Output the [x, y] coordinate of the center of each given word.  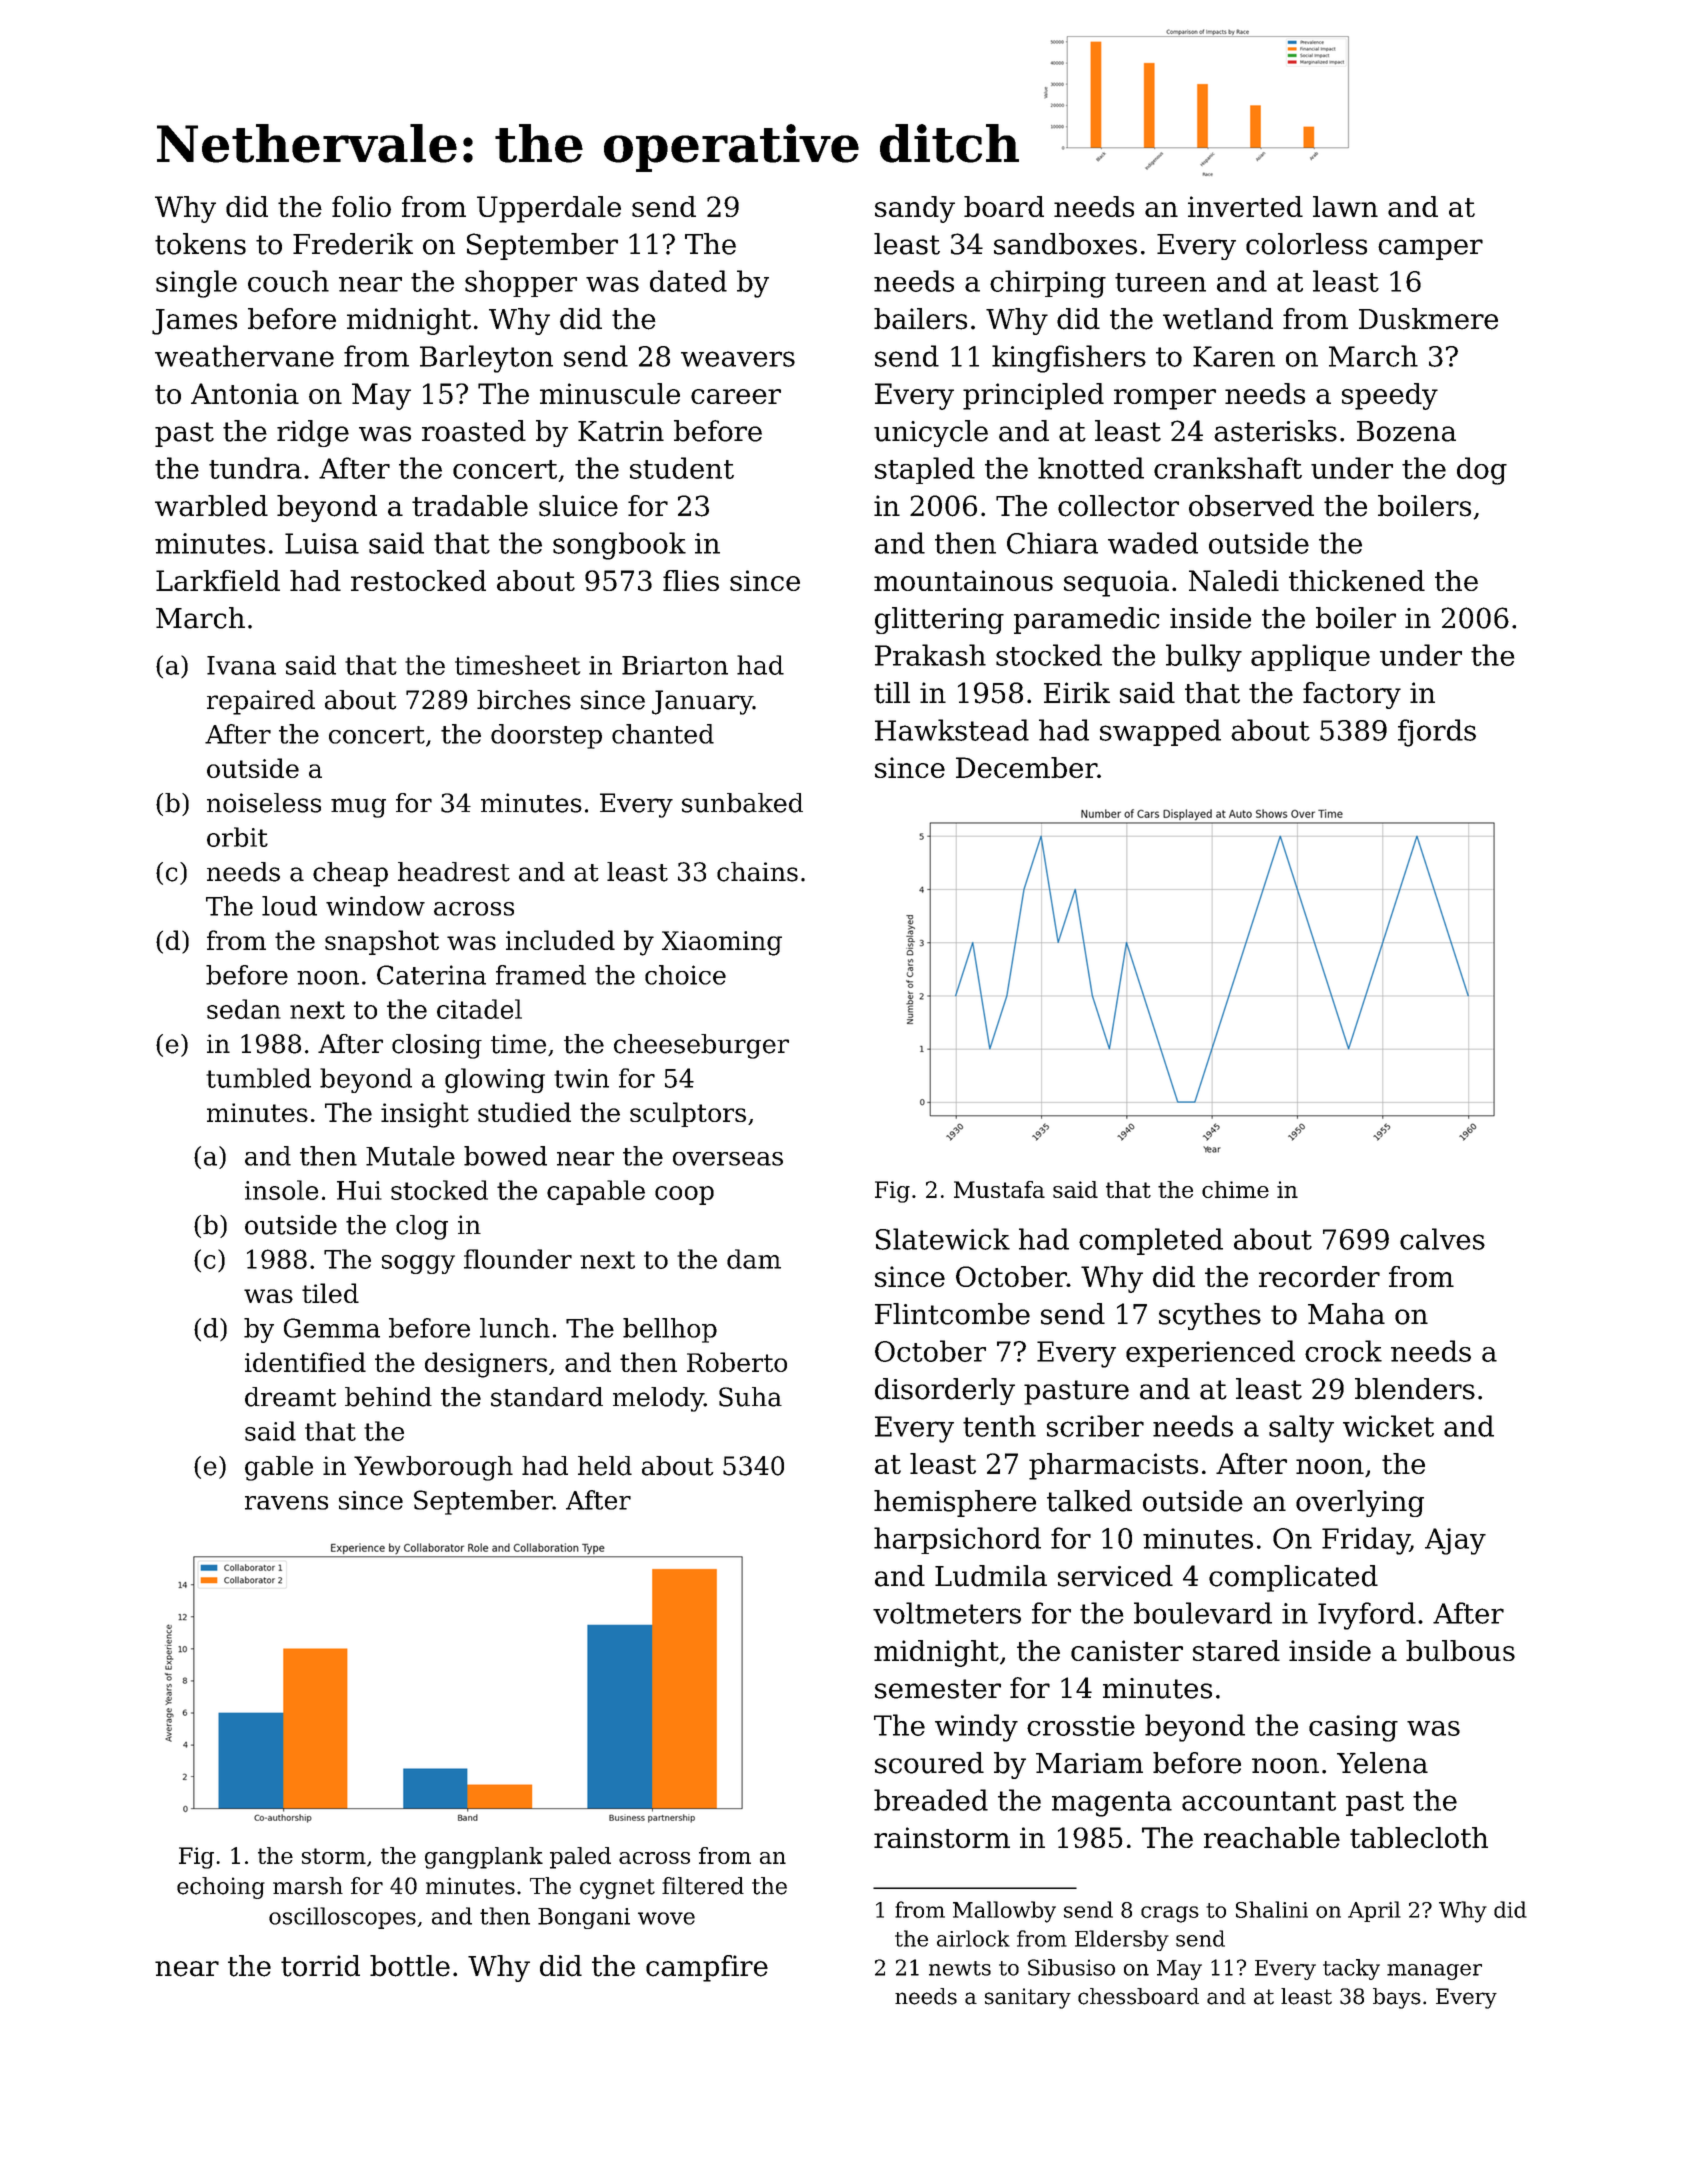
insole [281, 1190]
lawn [1345, 206]
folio [361, 206]
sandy [915, 209]
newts [960, 1968]
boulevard [1203, 1613]
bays [1397, 1998]
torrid [320, 1966]
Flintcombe [952, 1314]
